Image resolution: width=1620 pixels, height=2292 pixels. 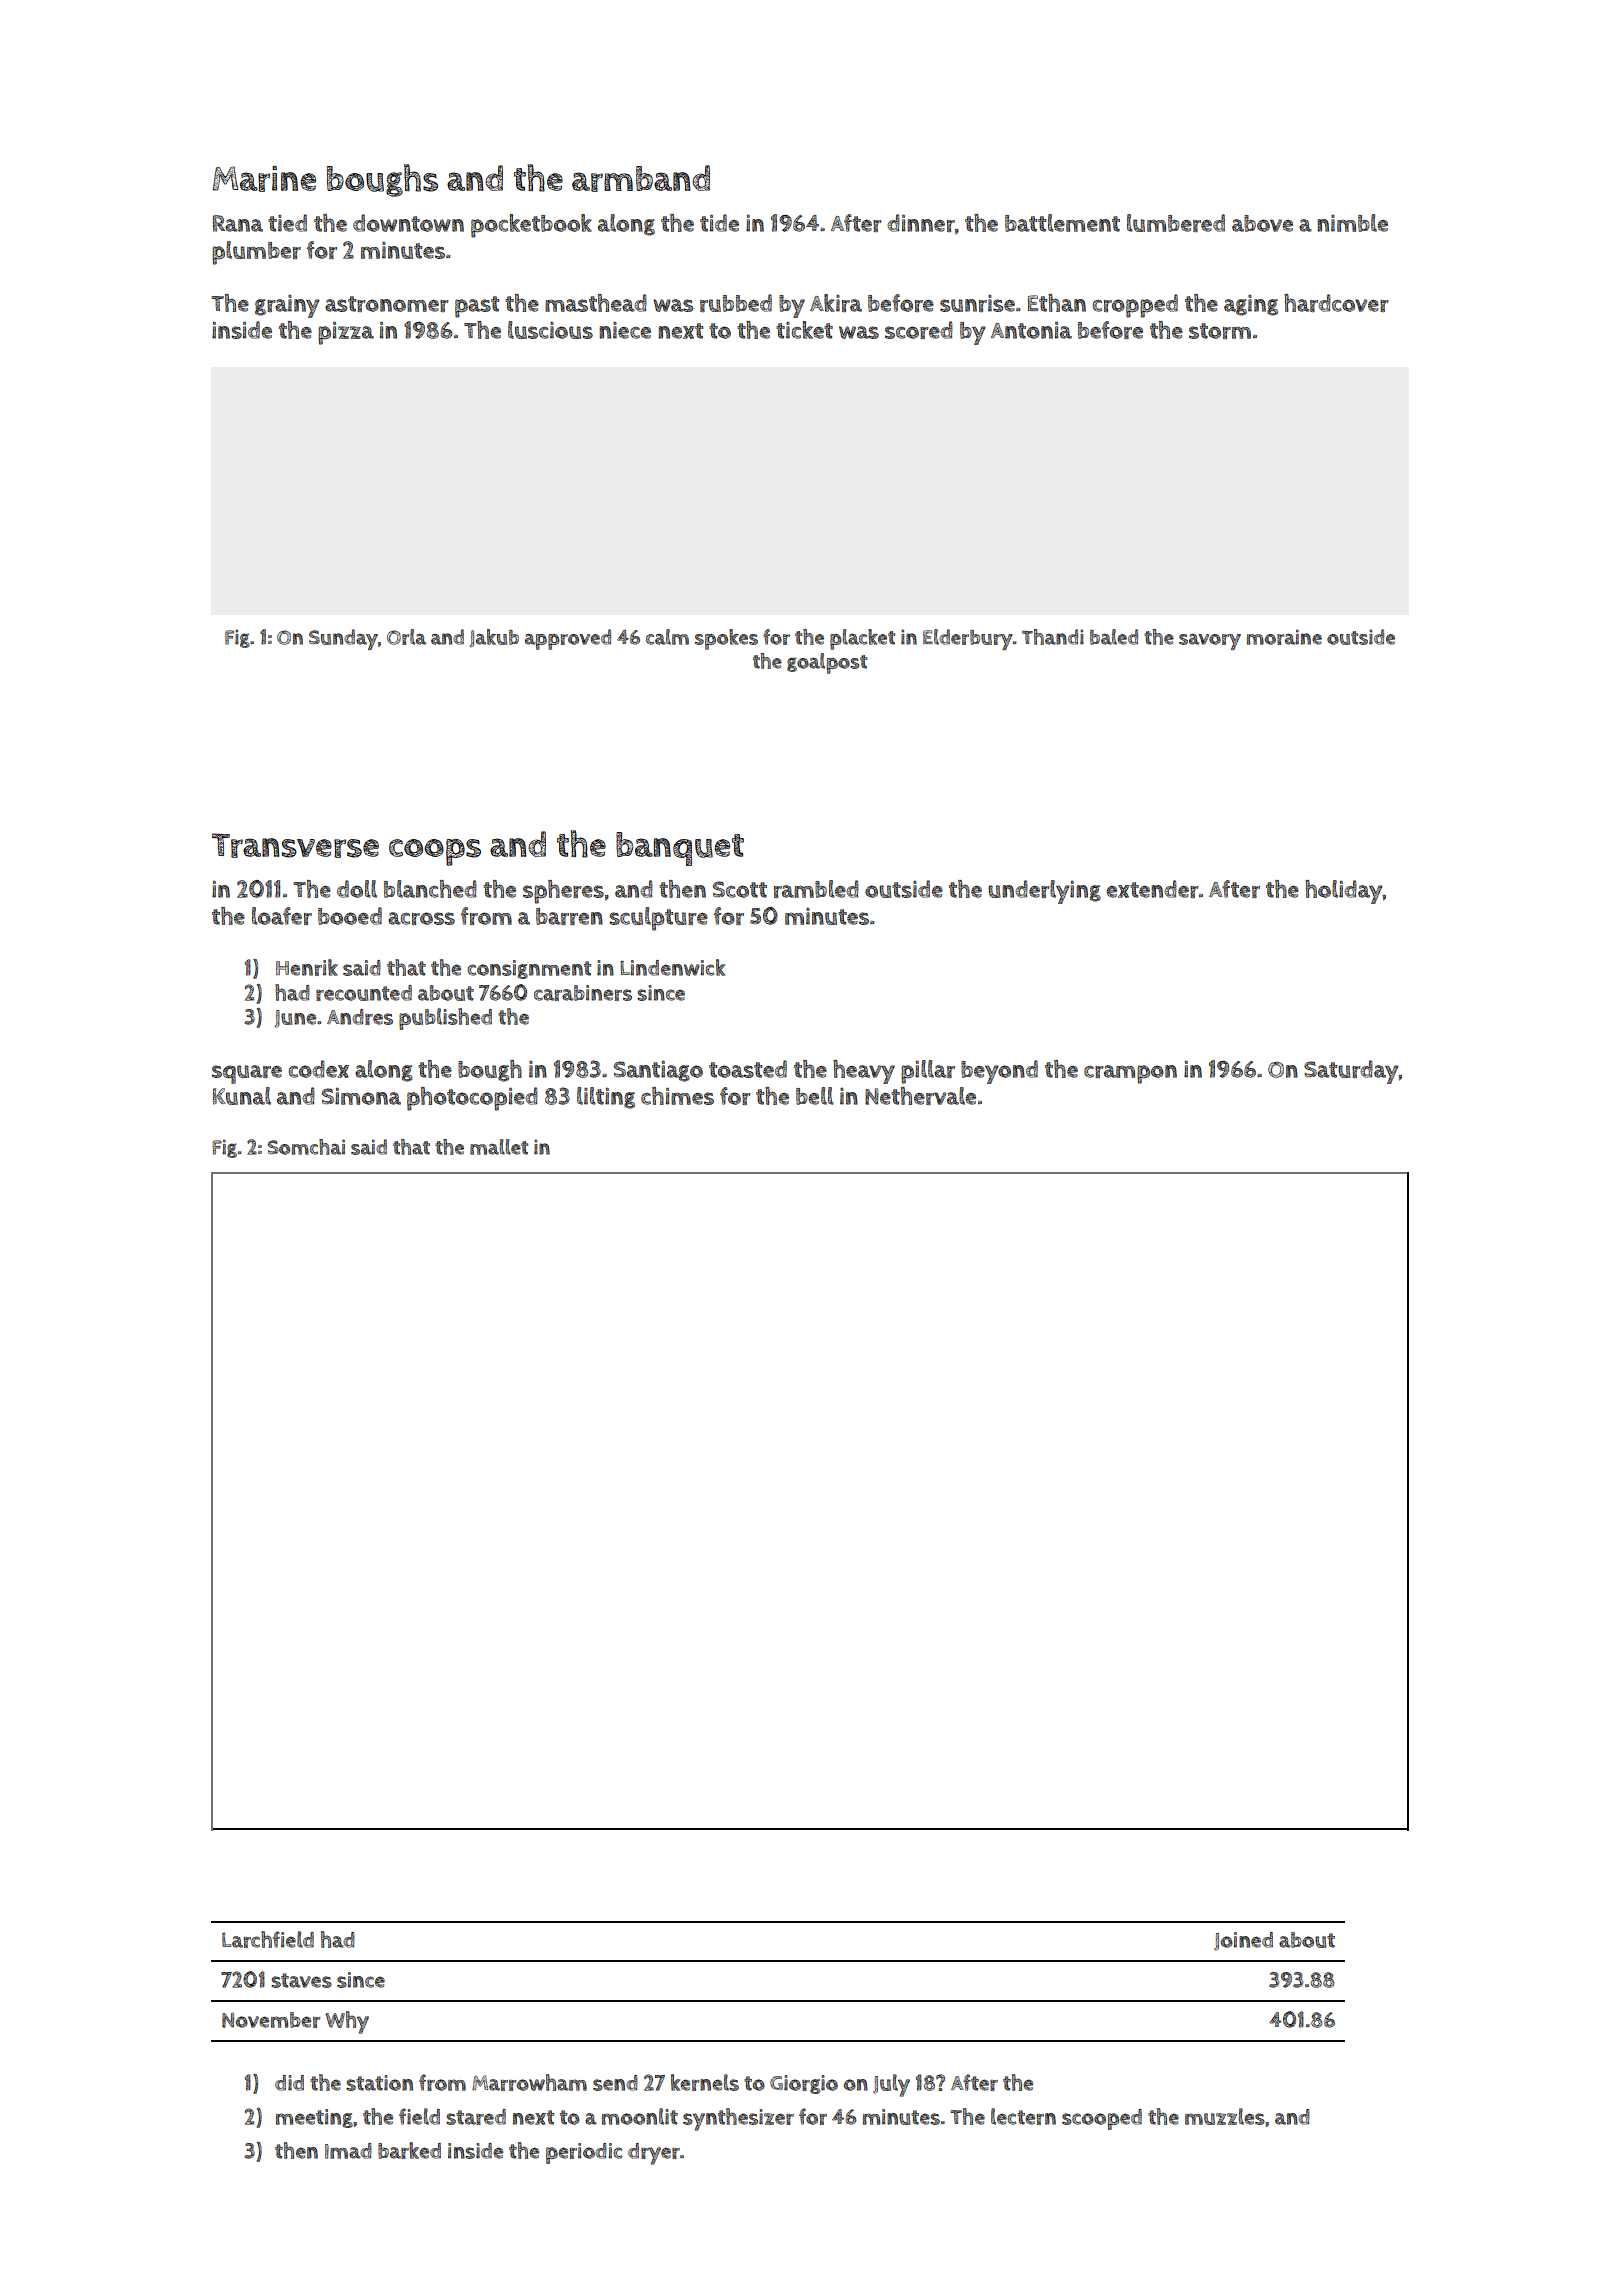 What do you see at coordinates (1102, 2119) in the screenshot?
I see `scooped` at bounding box center [1102, 2119].
